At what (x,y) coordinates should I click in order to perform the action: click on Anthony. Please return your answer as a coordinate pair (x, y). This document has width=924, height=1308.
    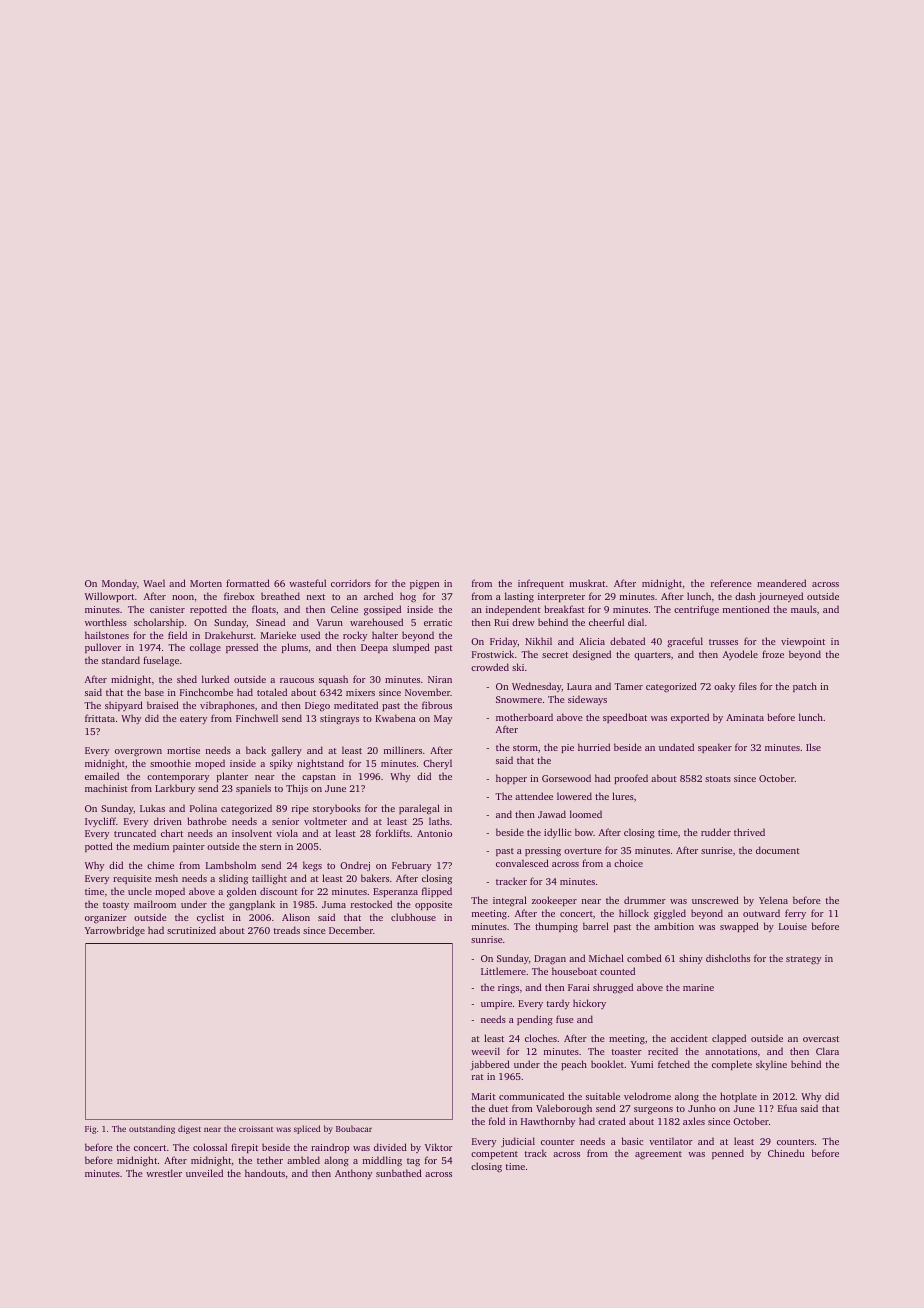
    Looking at the image, I should click on (353, 1174).
